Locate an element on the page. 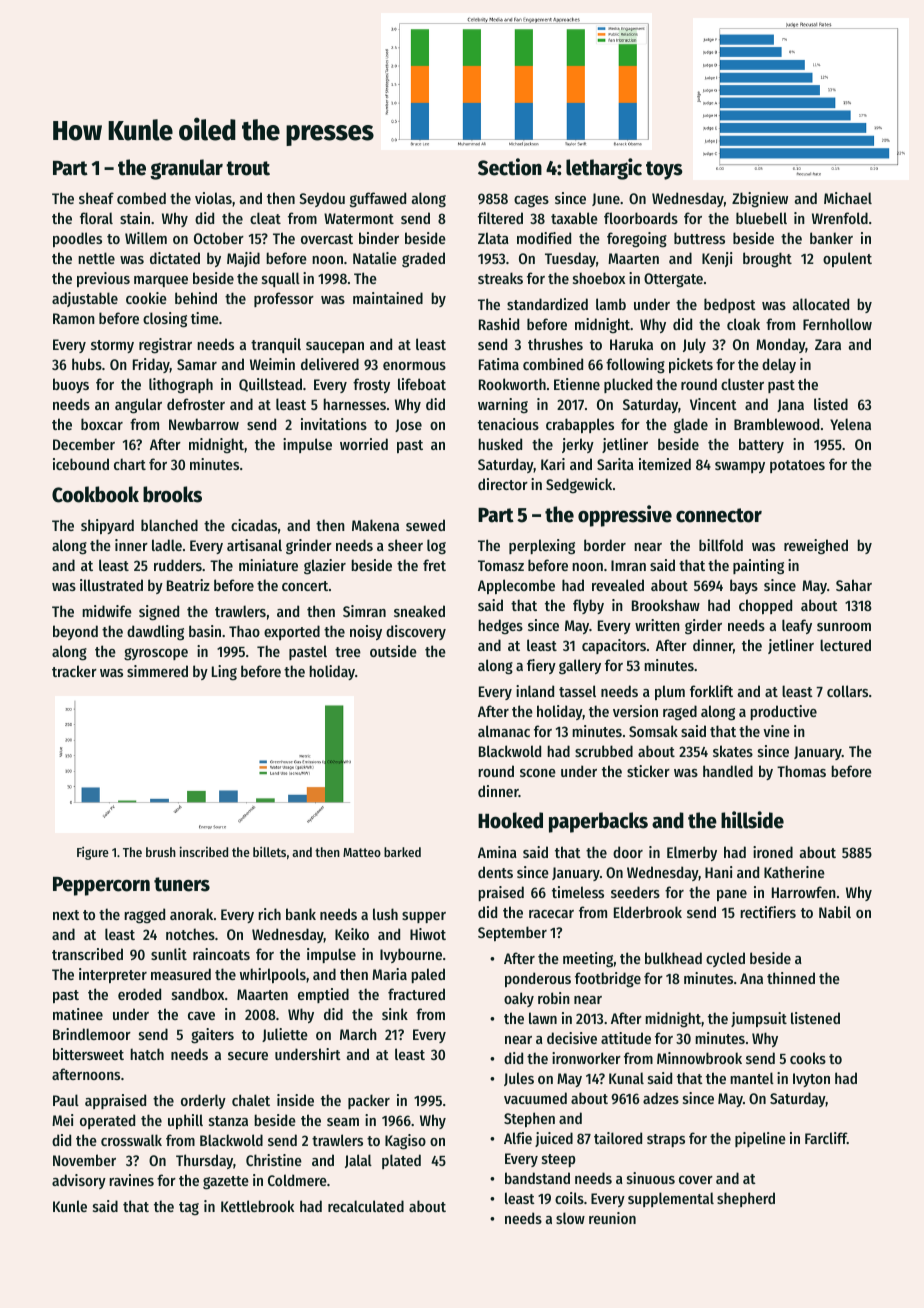 Image resolution: width=924 pixels, height=1308 pixels. bays is located at coordinates (744, 586).
